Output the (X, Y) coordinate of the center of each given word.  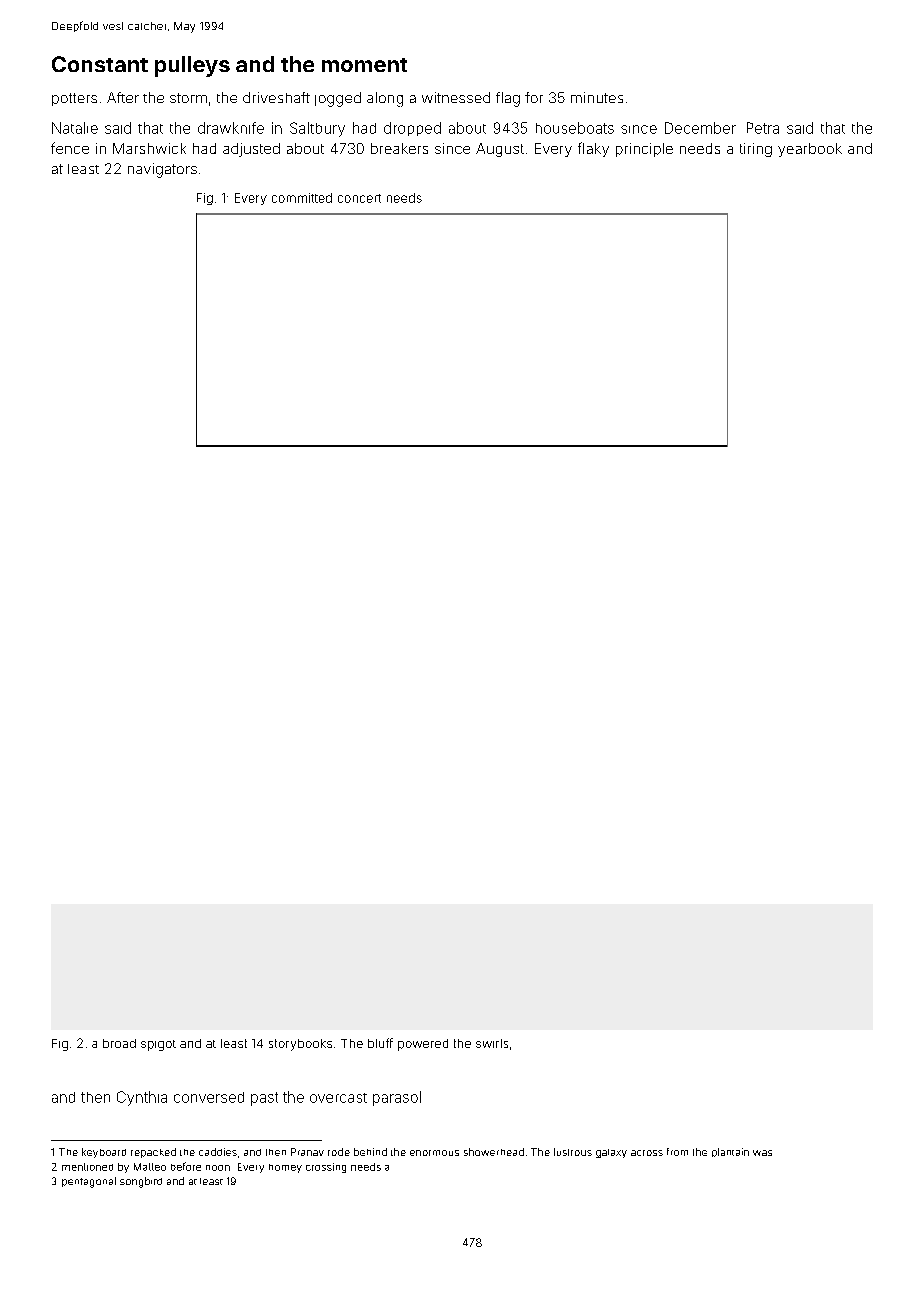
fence (70, 148)
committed (302, 198)
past (264, 1099)
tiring (756, 150)
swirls (492, 1043)
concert (359, 198)
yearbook (810, 150)
